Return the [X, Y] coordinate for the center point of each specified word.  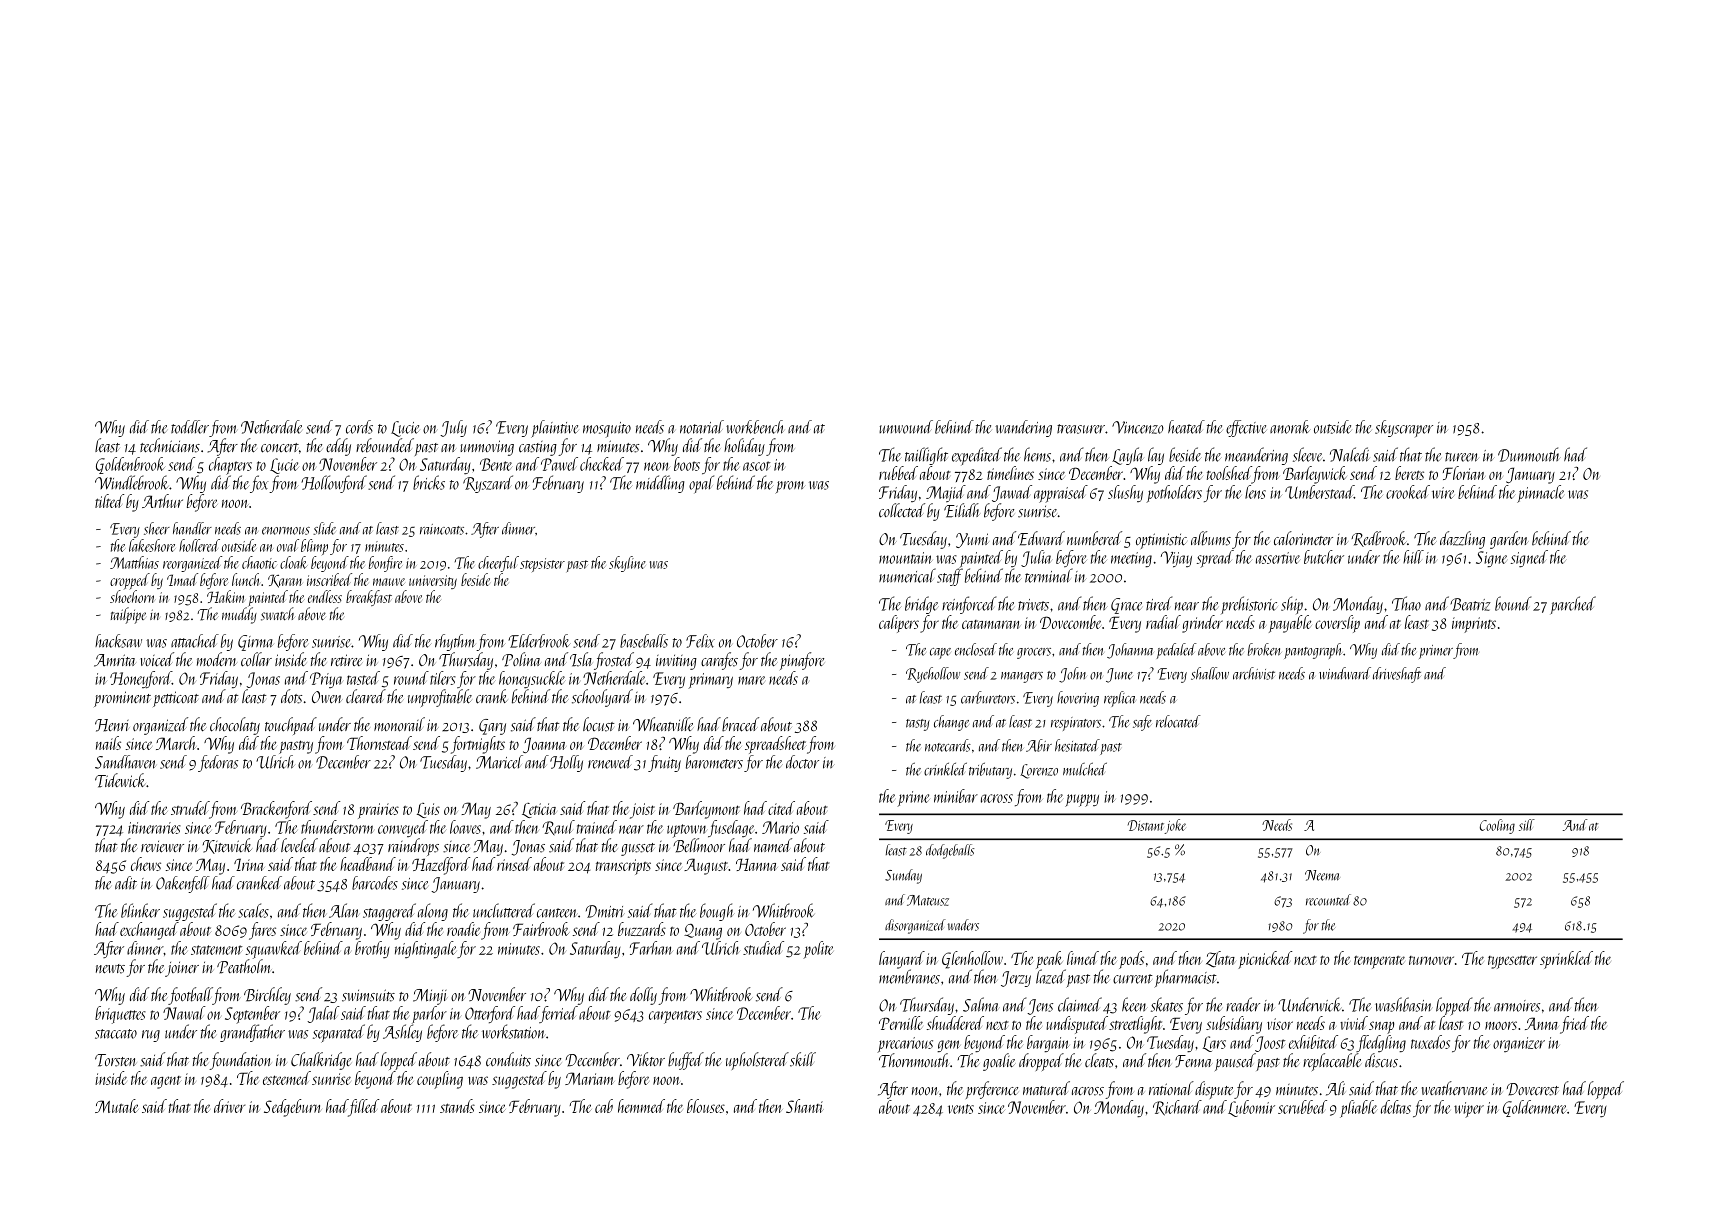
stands [457, 1106]
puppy [1082, 800]
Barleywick [1315, 475]
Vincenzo [1138, 427]
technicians [170, 445]
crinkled [945, 769]
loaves [465, 827]
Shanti [805, 1106]
